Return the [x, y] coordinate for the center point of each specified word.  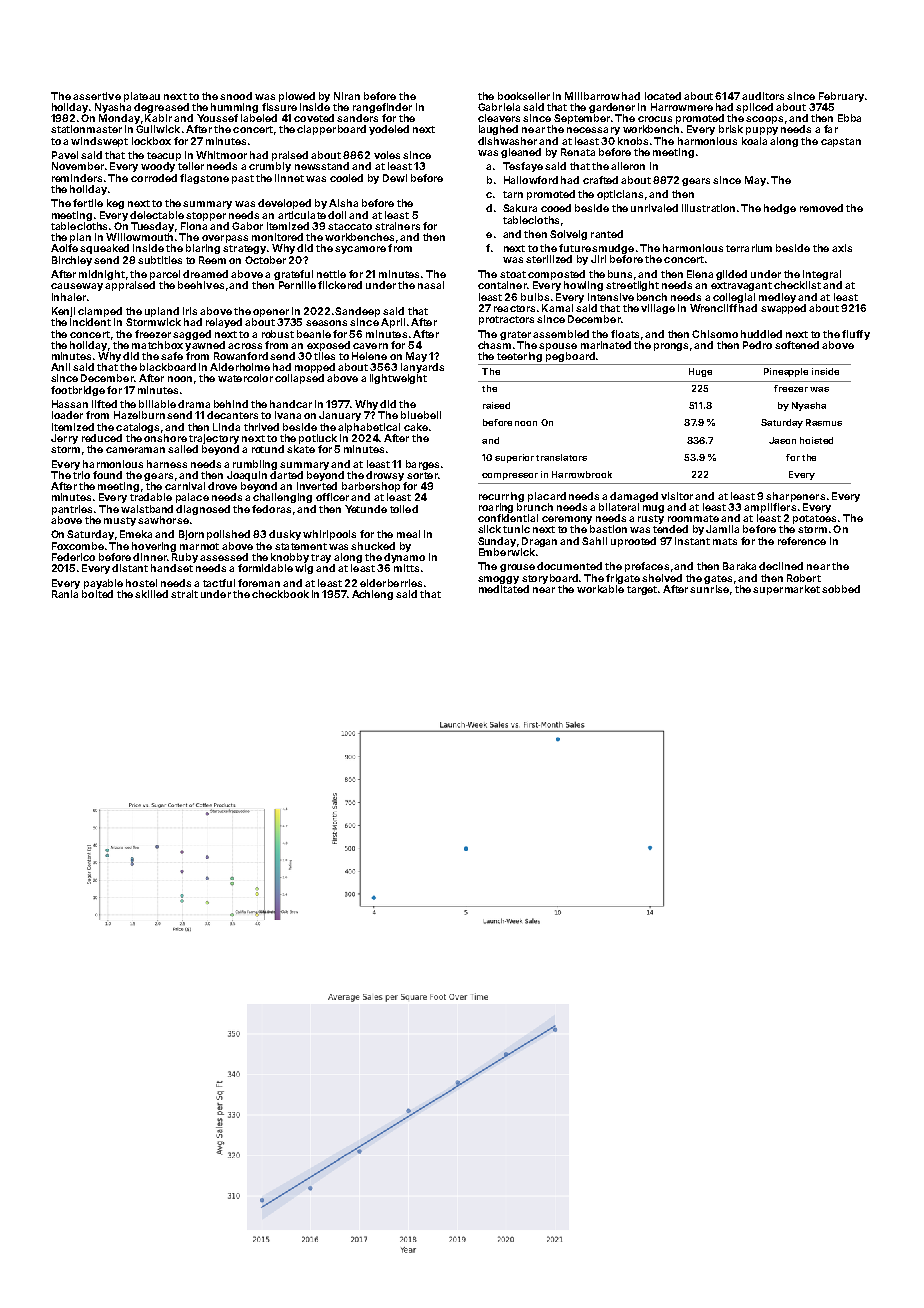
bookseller [524, 96]
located [663, 96]
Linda [226, 427]
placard [547, 497]
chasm [494, 345]
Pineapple [786, 372]
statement [301, 546]
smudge [613, 249]
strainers [397, 226]
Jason [782, 440]
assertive [97, 96]
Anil [60, 367]
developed [284, 204]
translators [561, 457]
